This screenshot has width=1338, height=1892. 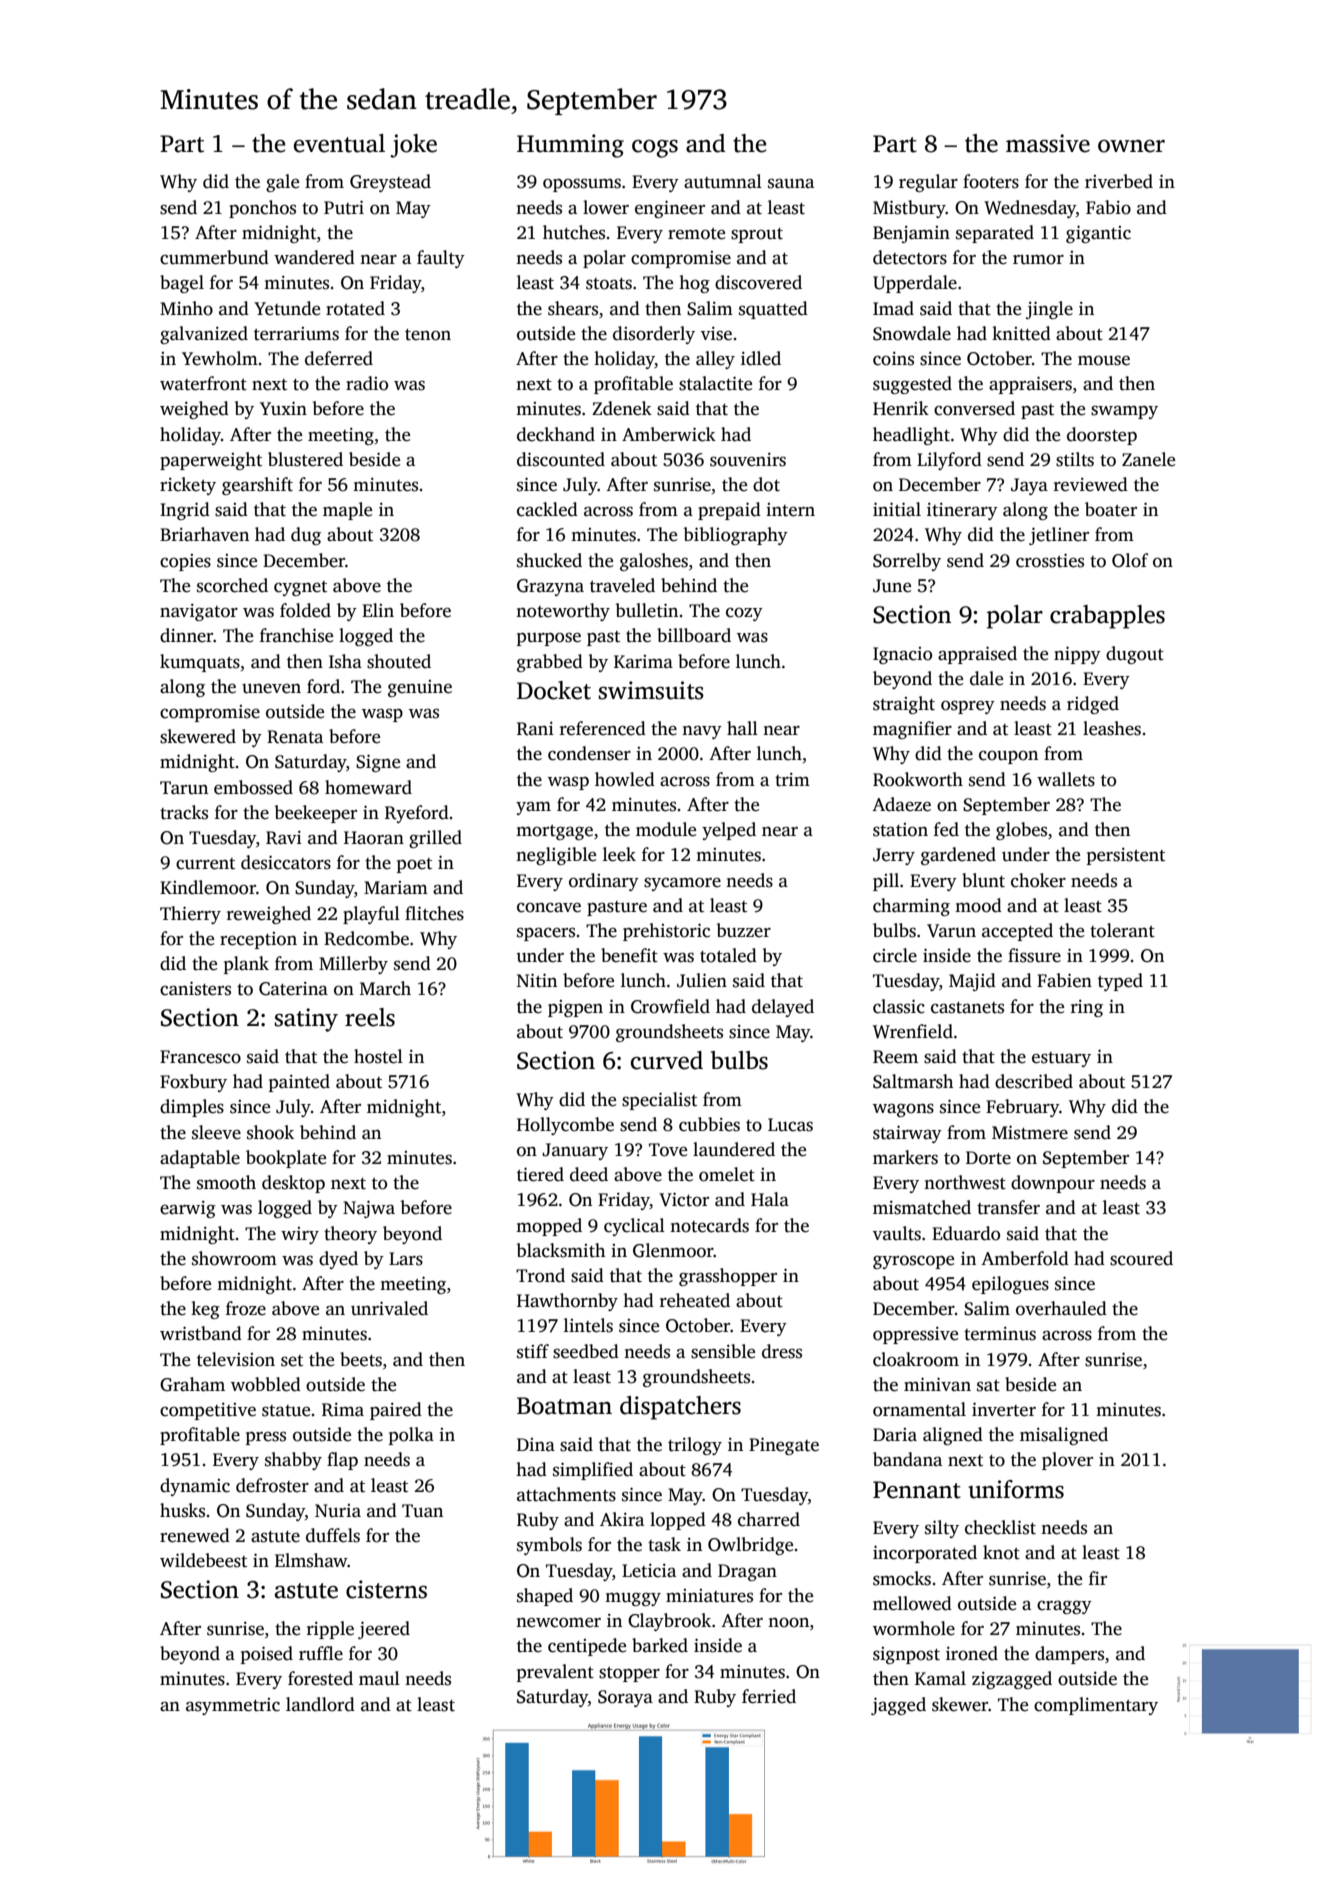 What do you see at coordinates (1053, 1184) in the screenshot?
I see `downpour` at bounding box center [1053, 1184].
